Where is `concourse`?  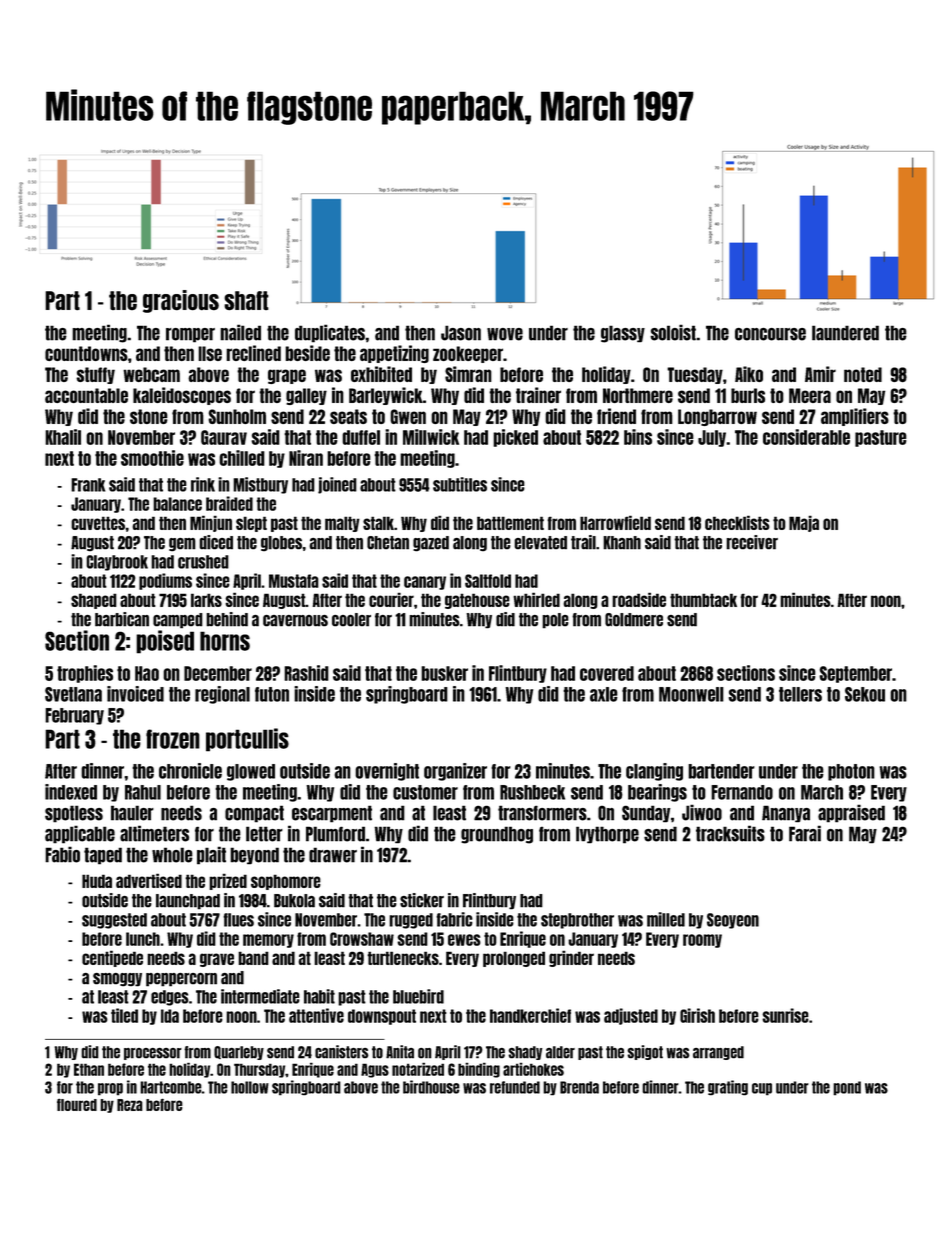
concourse is located at coordinates (770, 334).
